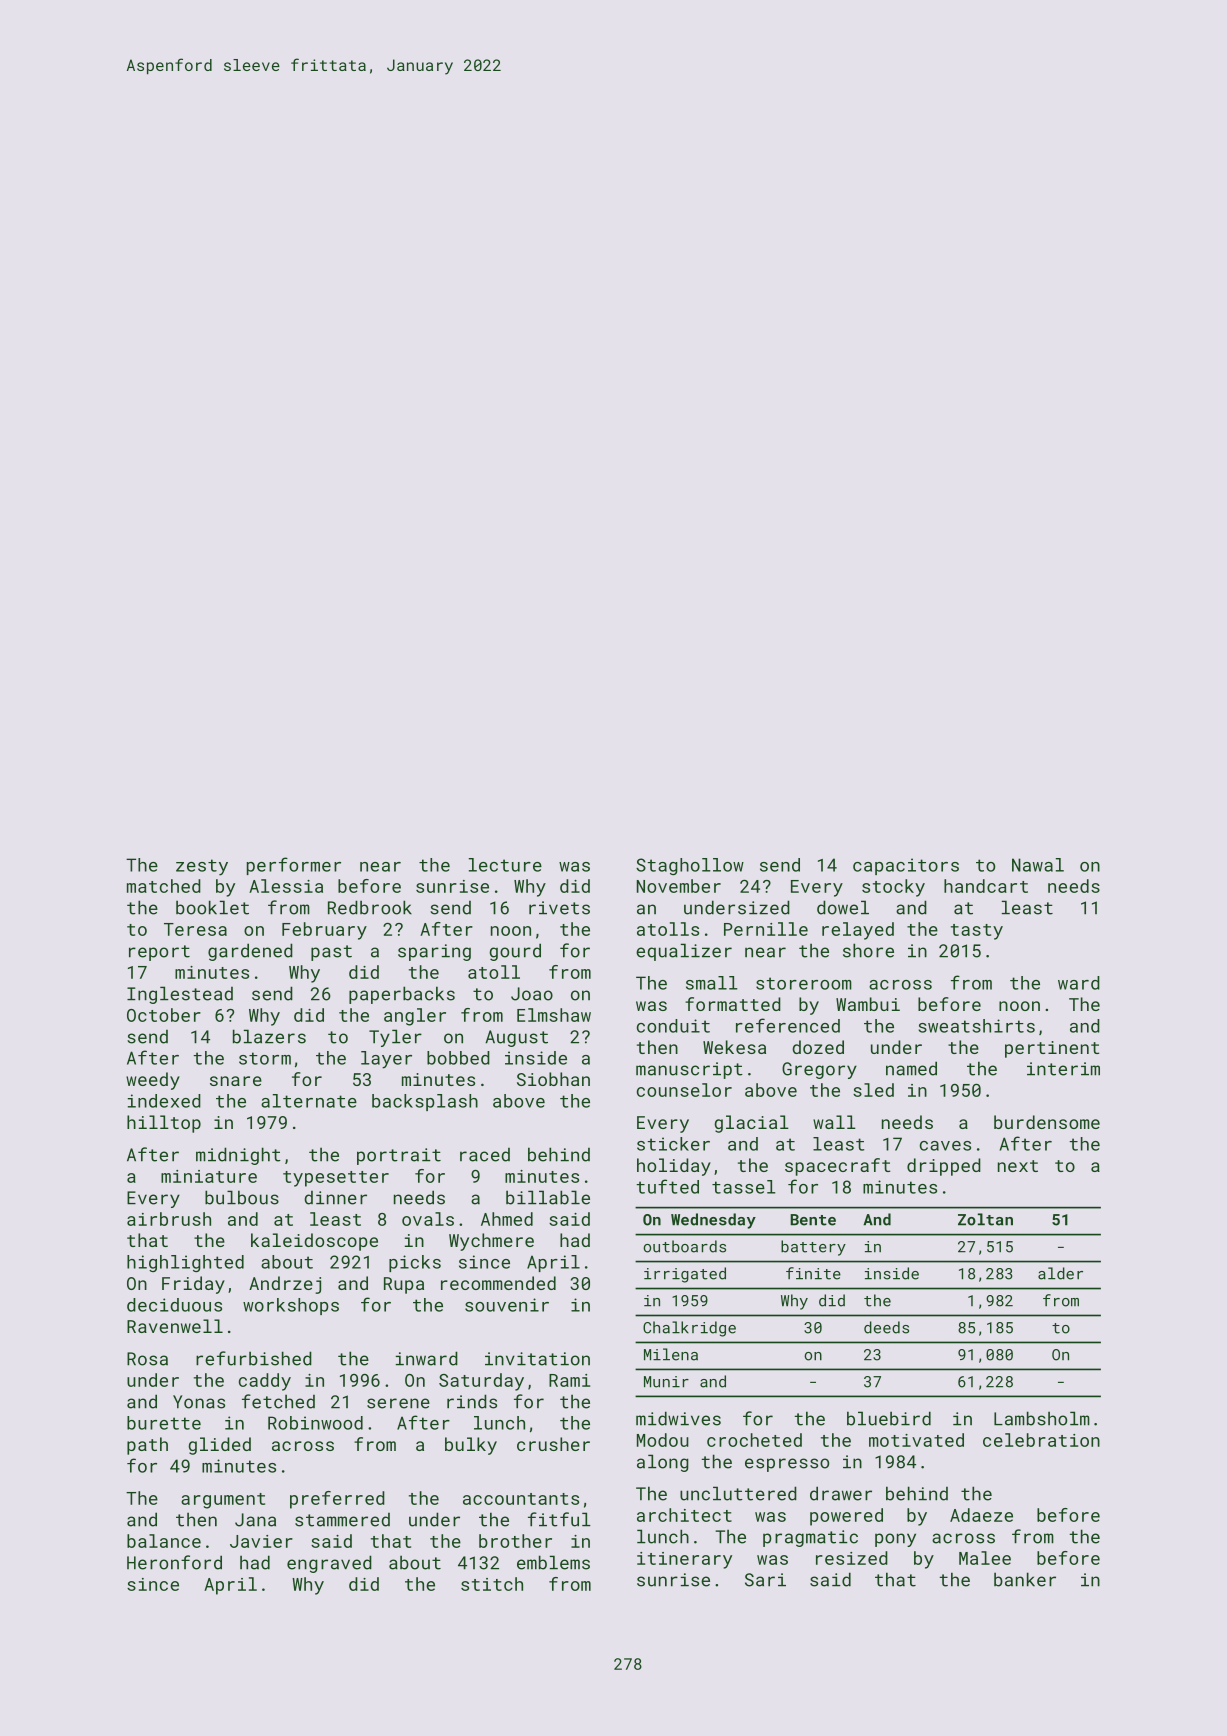 Image resolution: width=1227 pixels, height=1736 pixels. Describe the element at coordinates (159, 953) in the screenshot. I see `report` at that location.
